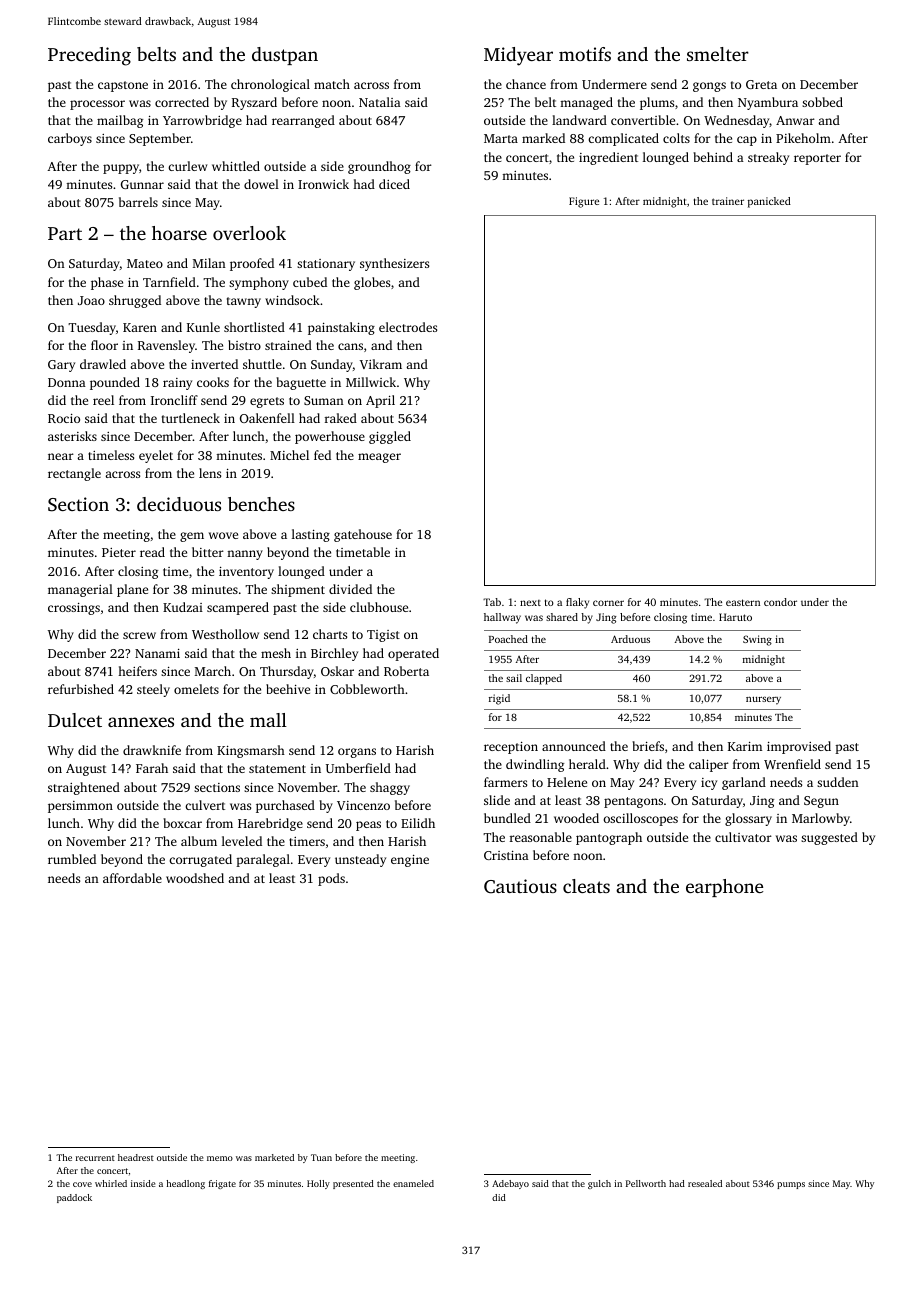  Describe the element at coordinates (518, 56) in the screenshot. I see `Midyear` at that location.
